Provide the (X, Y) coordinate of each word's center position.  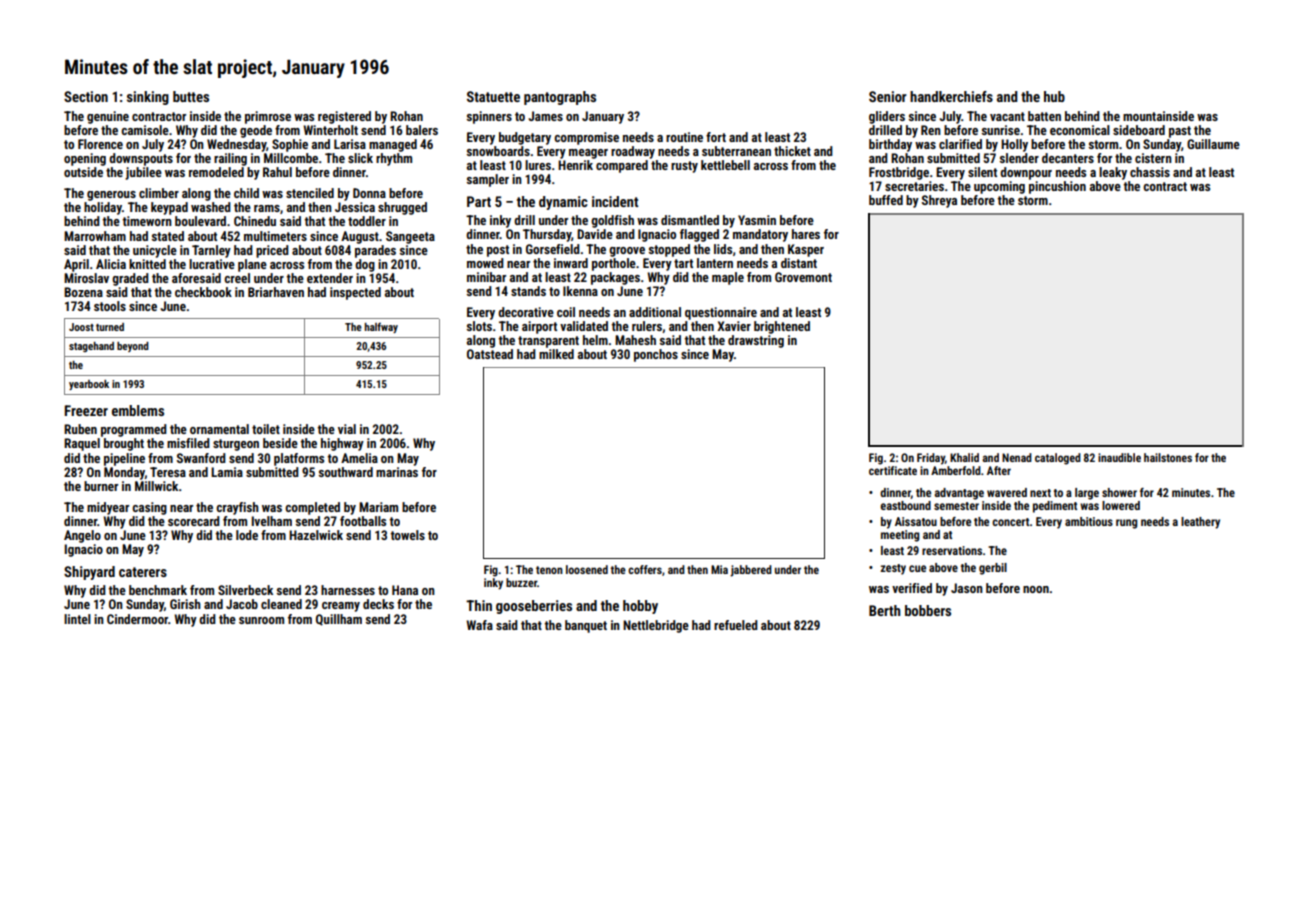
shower (1119, 492)
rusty (684, 167)
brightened (782, 327)
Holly (1014, 145)
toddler (367, 221)
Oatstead (490, 354)
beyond (133, 347)
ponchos (656, 355)
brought (124, 444)
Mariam (378, 507)
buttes (191, 96)
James (545, 116)
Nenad (1017, 457)
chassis (1150, 172)
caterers (143, 572)
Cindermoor (137, 619)
